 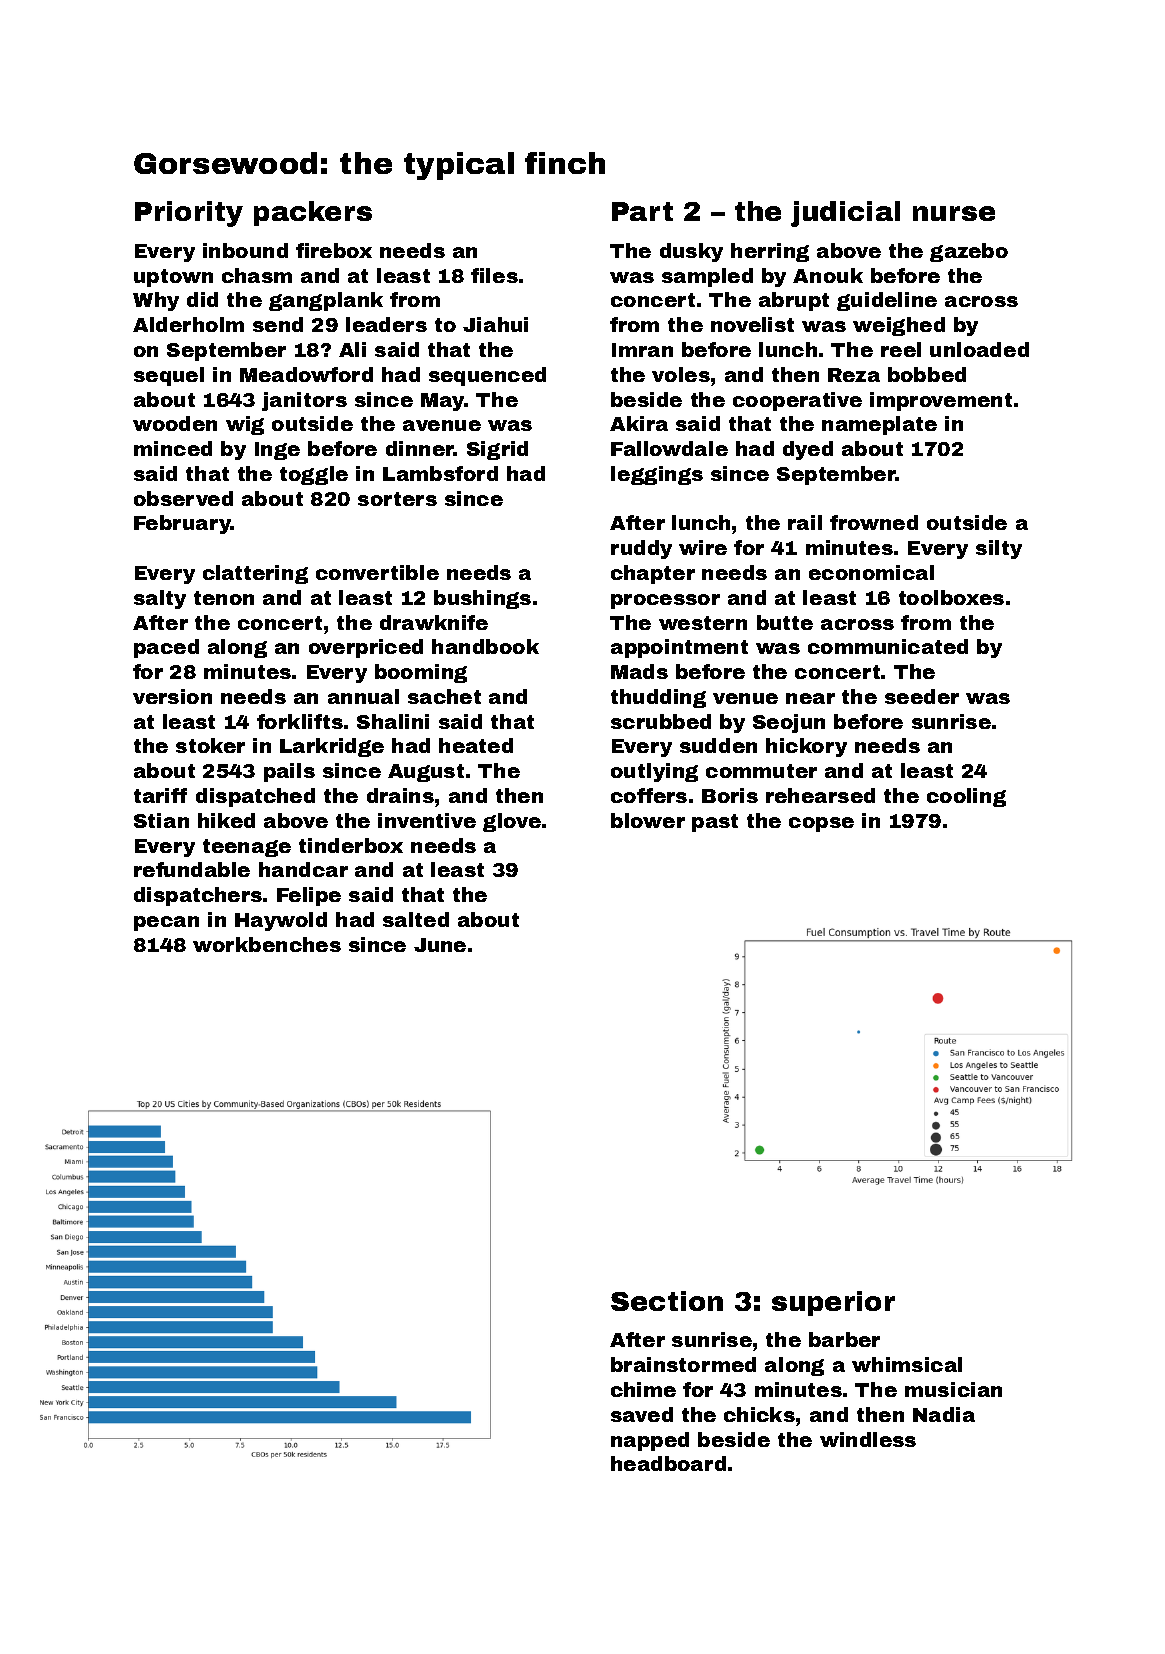 What do you see at coordinates (821, 824) in the document?
I see `copse` at bounding box center [821, 824].
